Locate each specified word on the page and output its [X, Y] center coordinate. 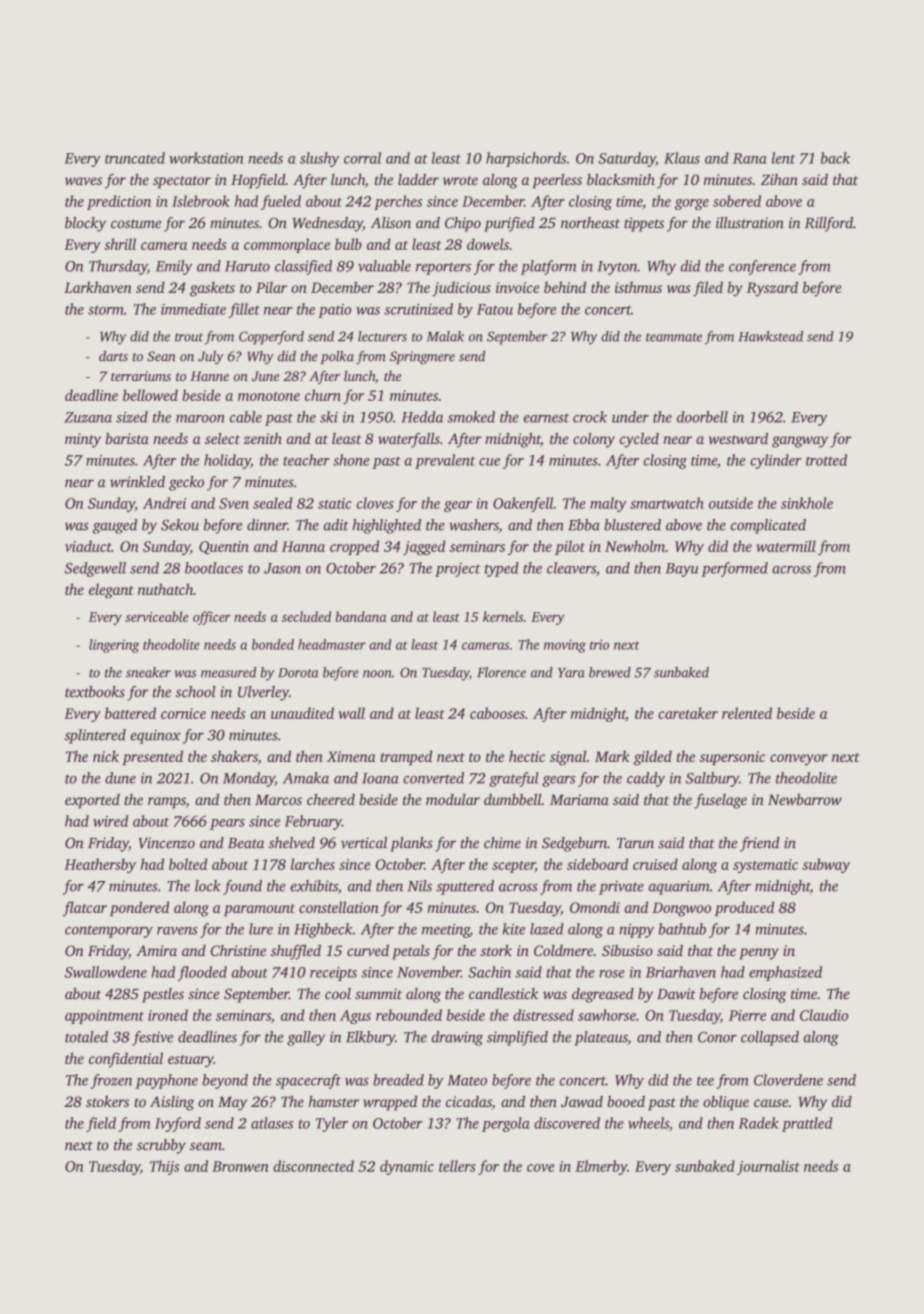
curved [368, 950]
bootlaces [214, 568]
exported [92, 801]
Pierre [747, 1015]
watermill [786, 546]
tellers [457, 1166]
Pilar [271, 287]
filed [708, 289]
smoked [471, 417]
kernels [503, 616]
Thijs [164, 1167]
